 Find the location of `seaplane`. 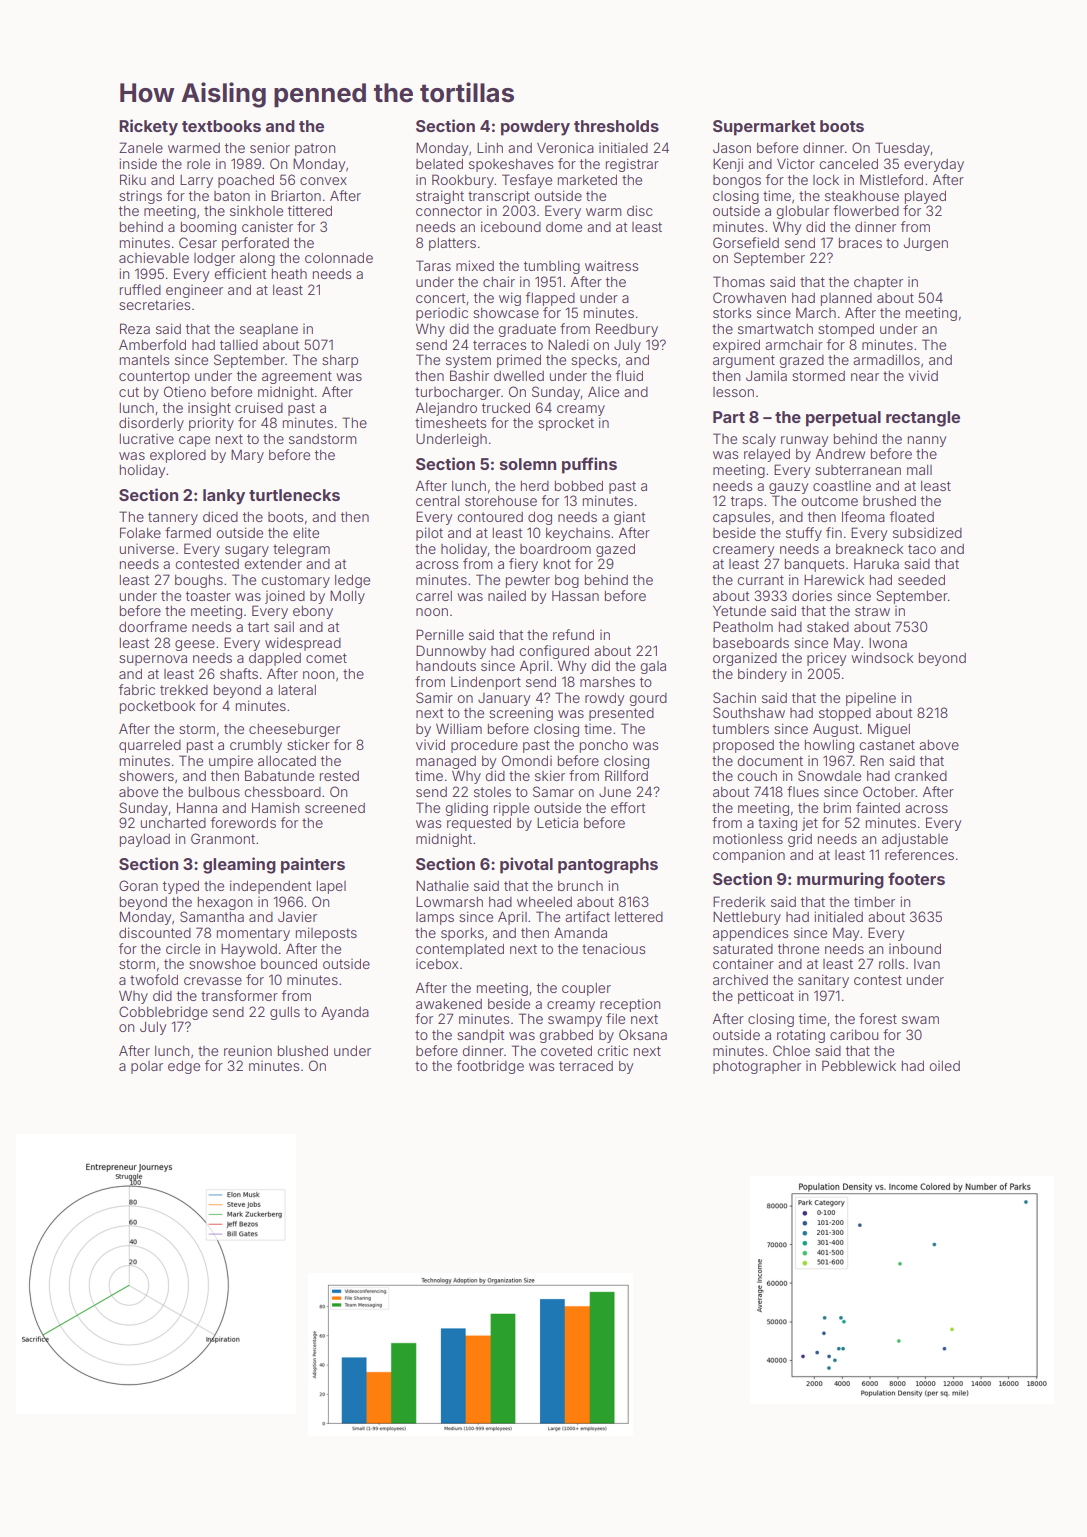

seaplane is located at coordinates (269, 330).
